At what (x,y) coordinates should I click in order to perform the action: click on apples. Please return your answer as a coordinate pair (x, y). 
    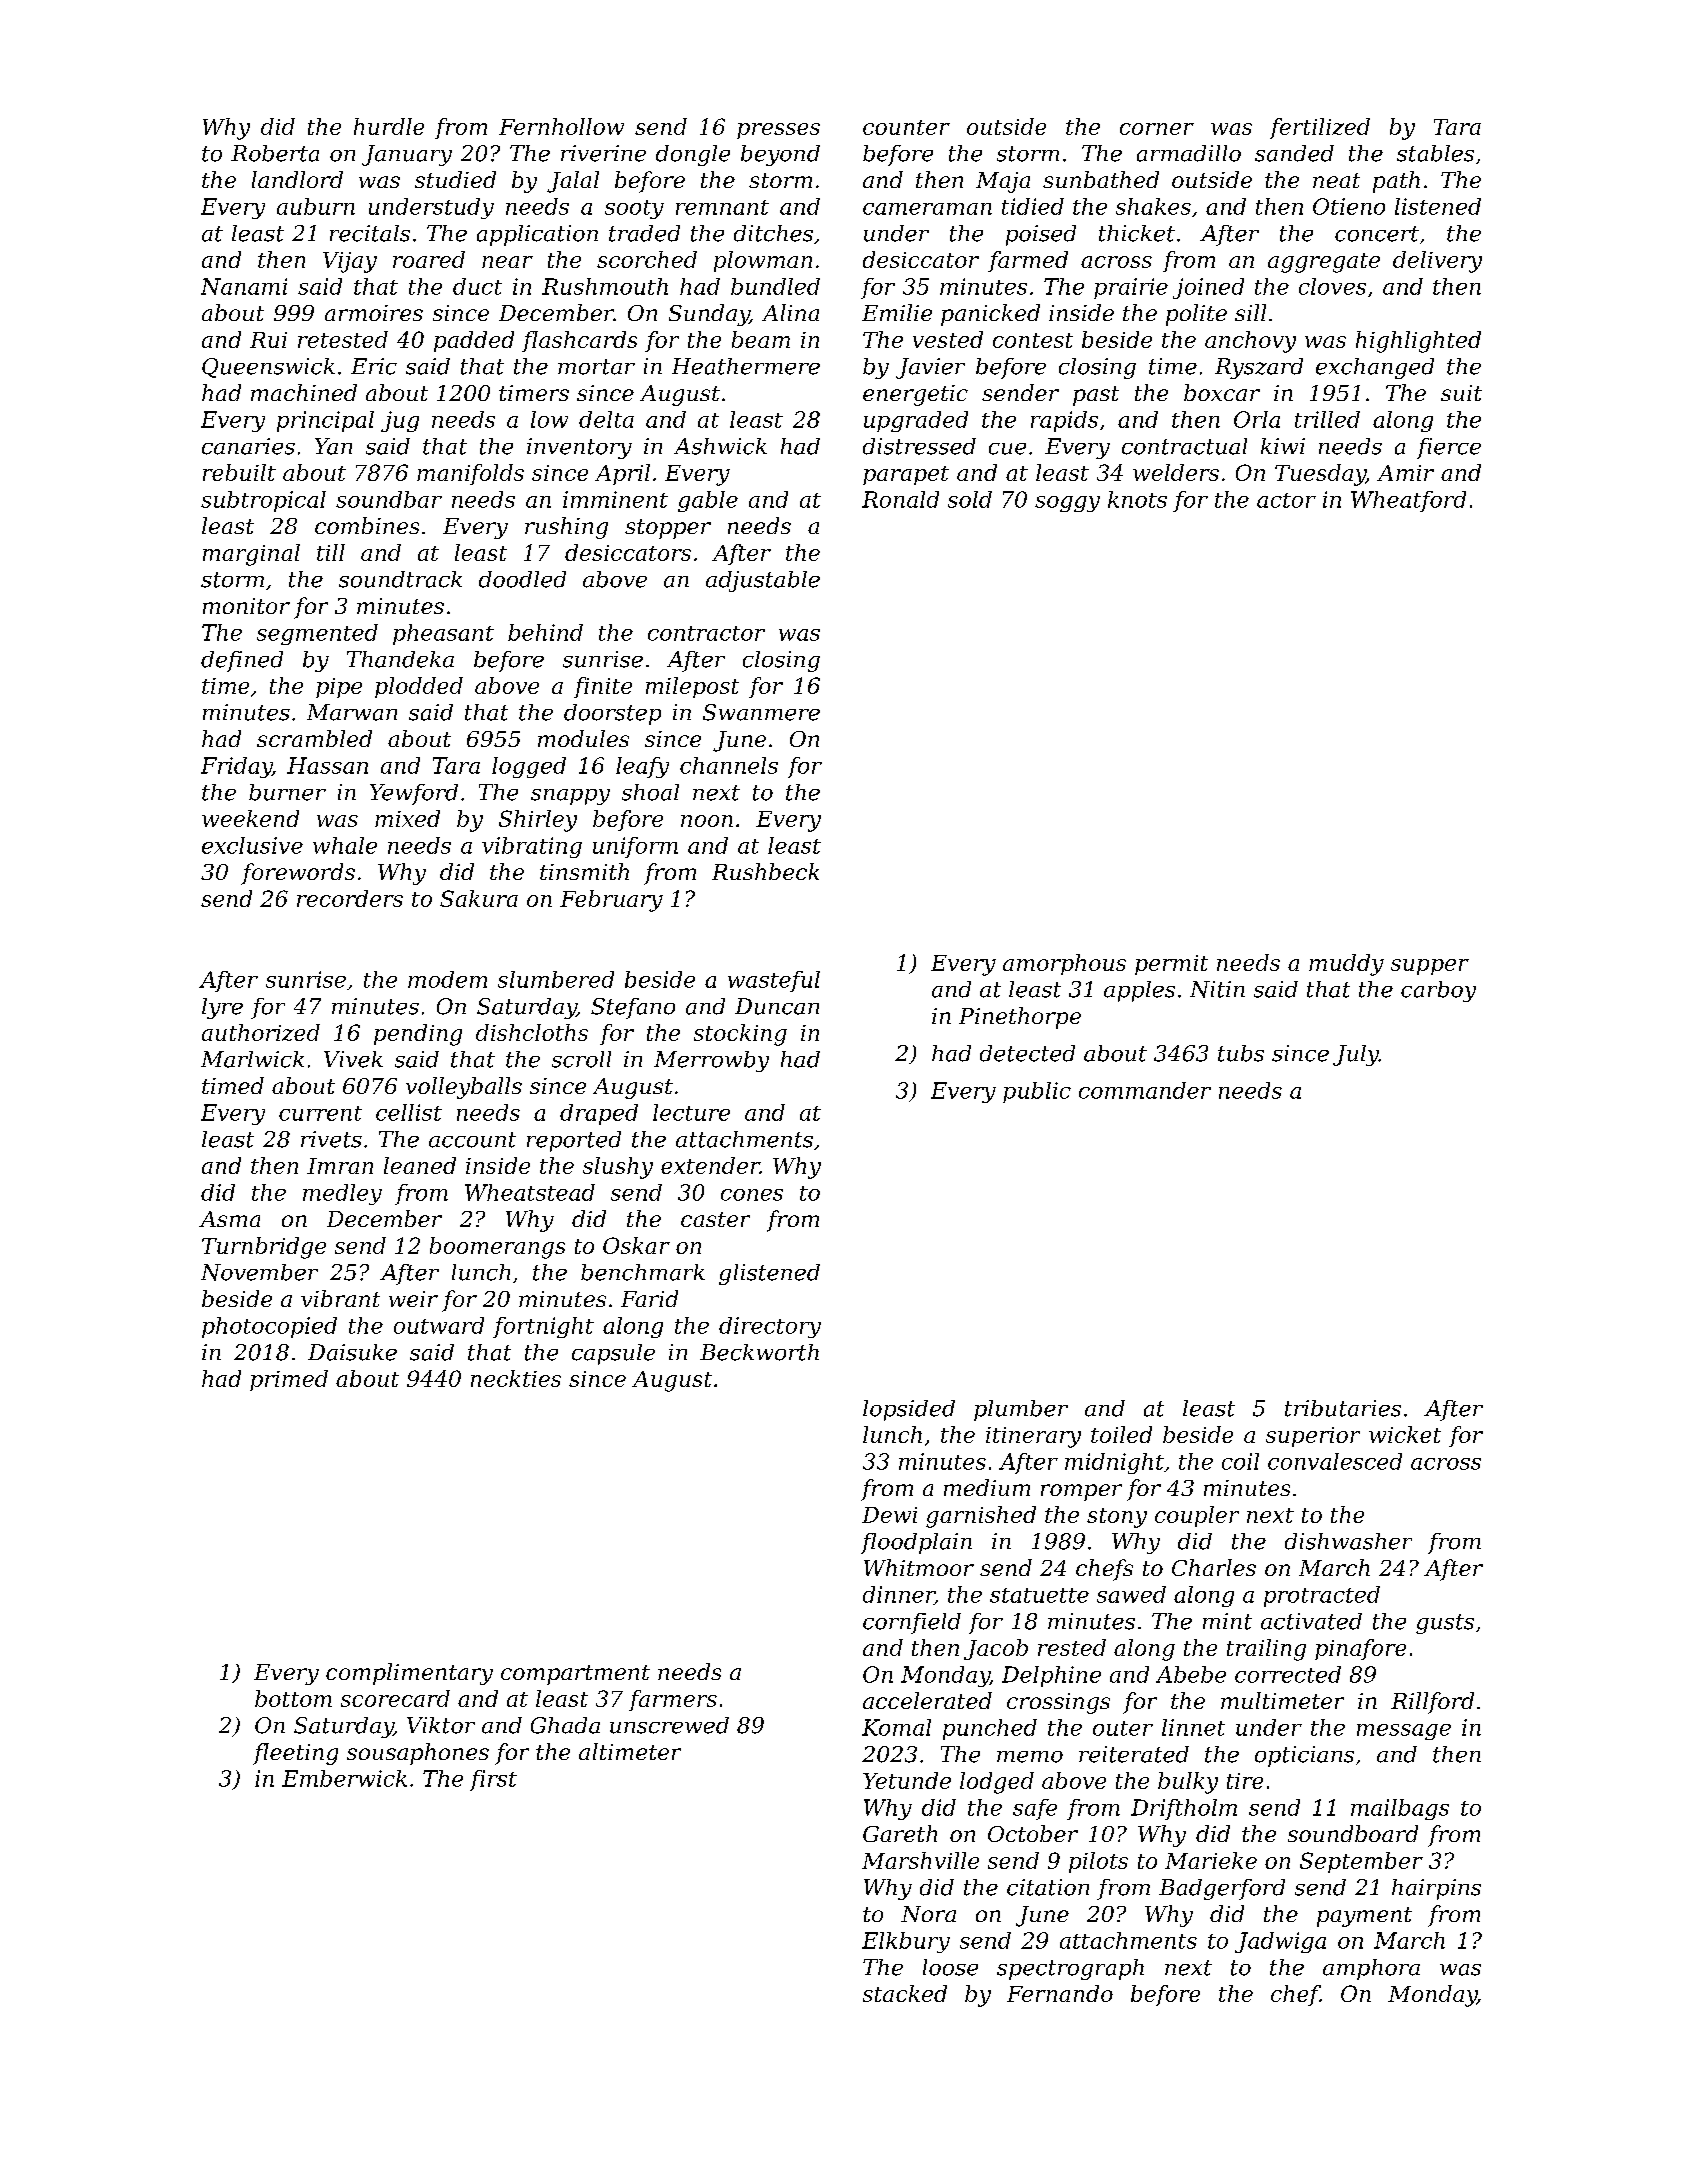
    Looking at the image, I should click on (1139, 991).
